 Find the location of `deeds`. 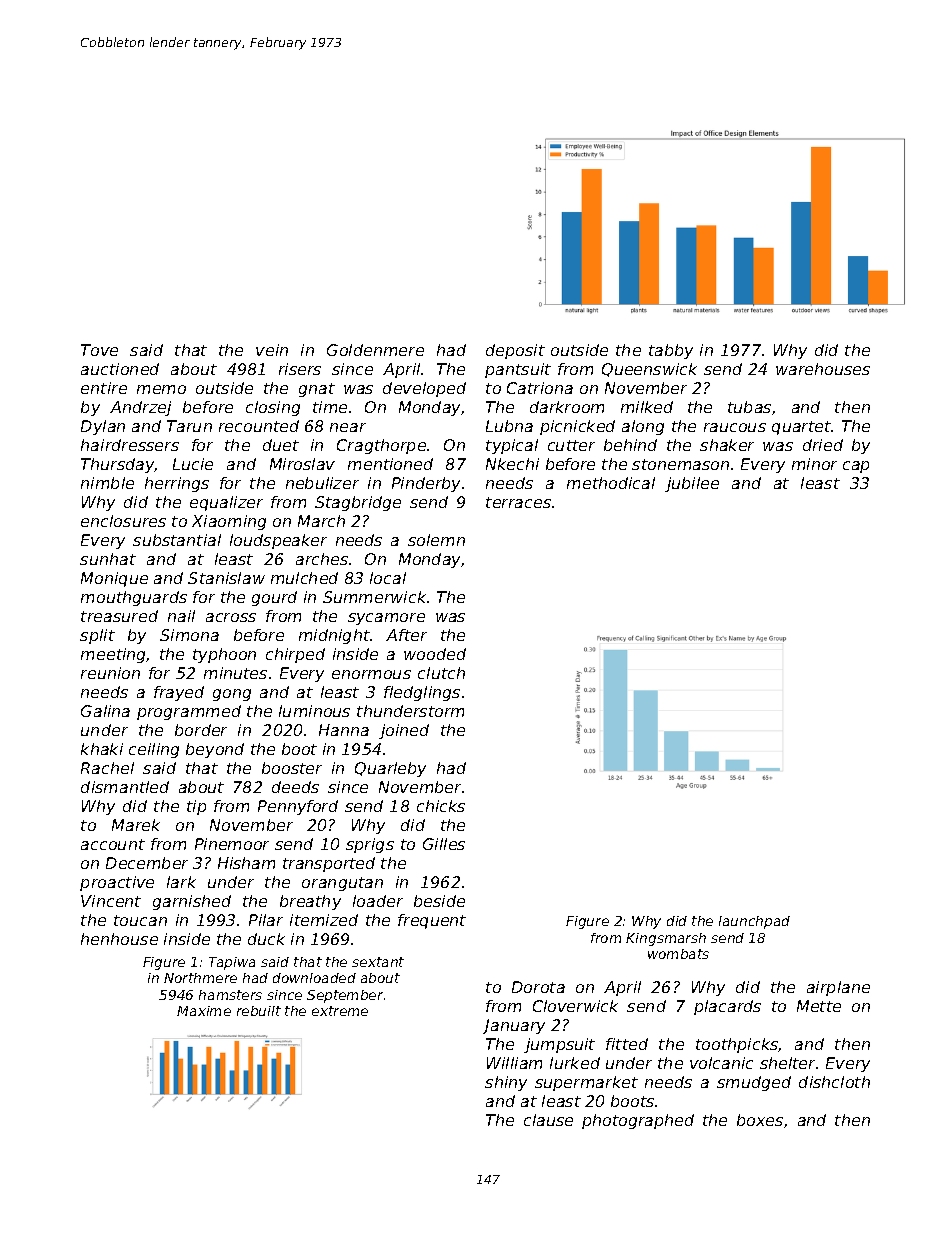

deeds is located at coordinates (295, 787).
